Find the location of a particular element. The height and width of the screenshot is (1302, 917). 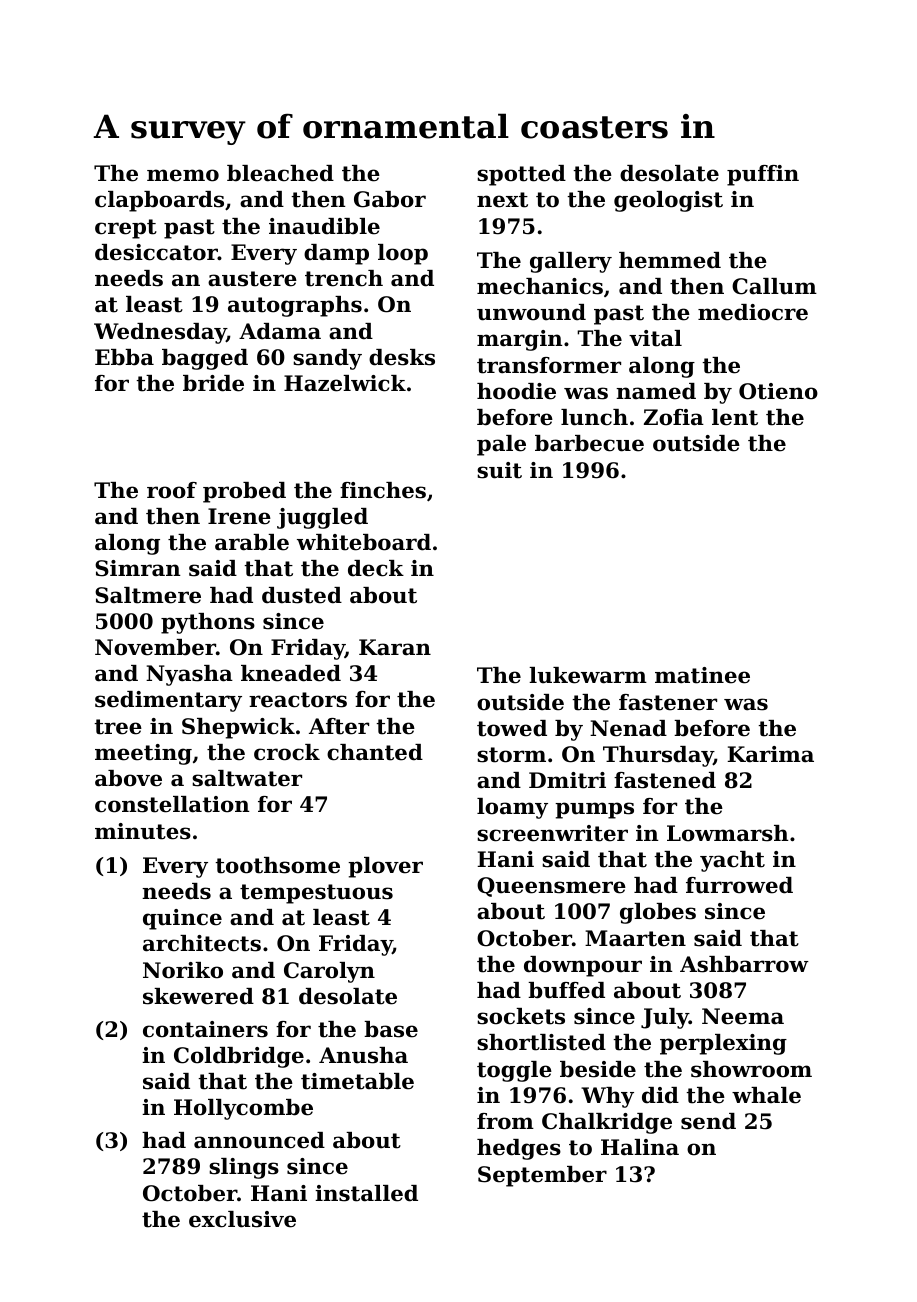

memo is located at coordinates (183, 175).
